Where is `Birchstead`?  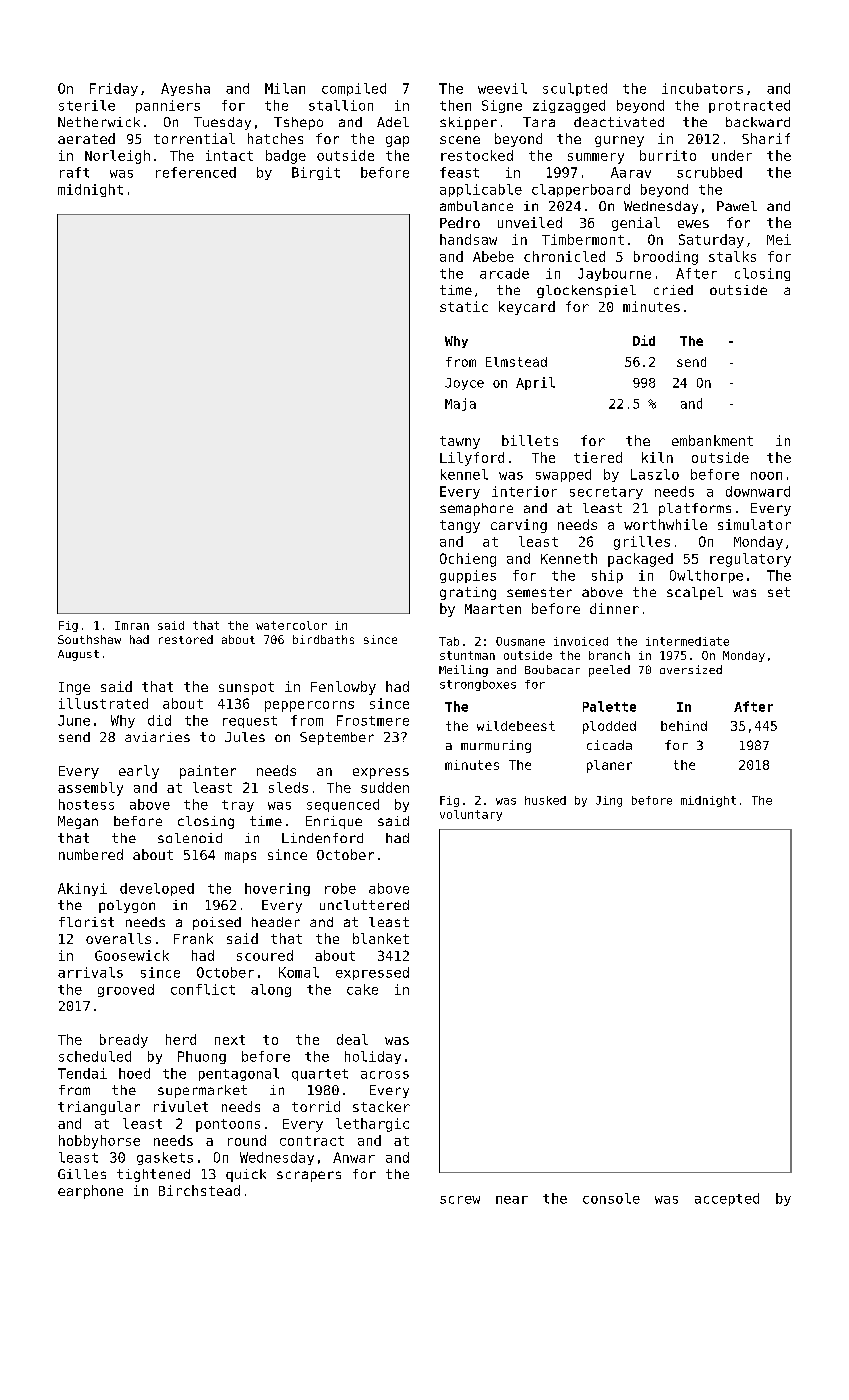 Birchstead is located at coordinates (199, 1190).
